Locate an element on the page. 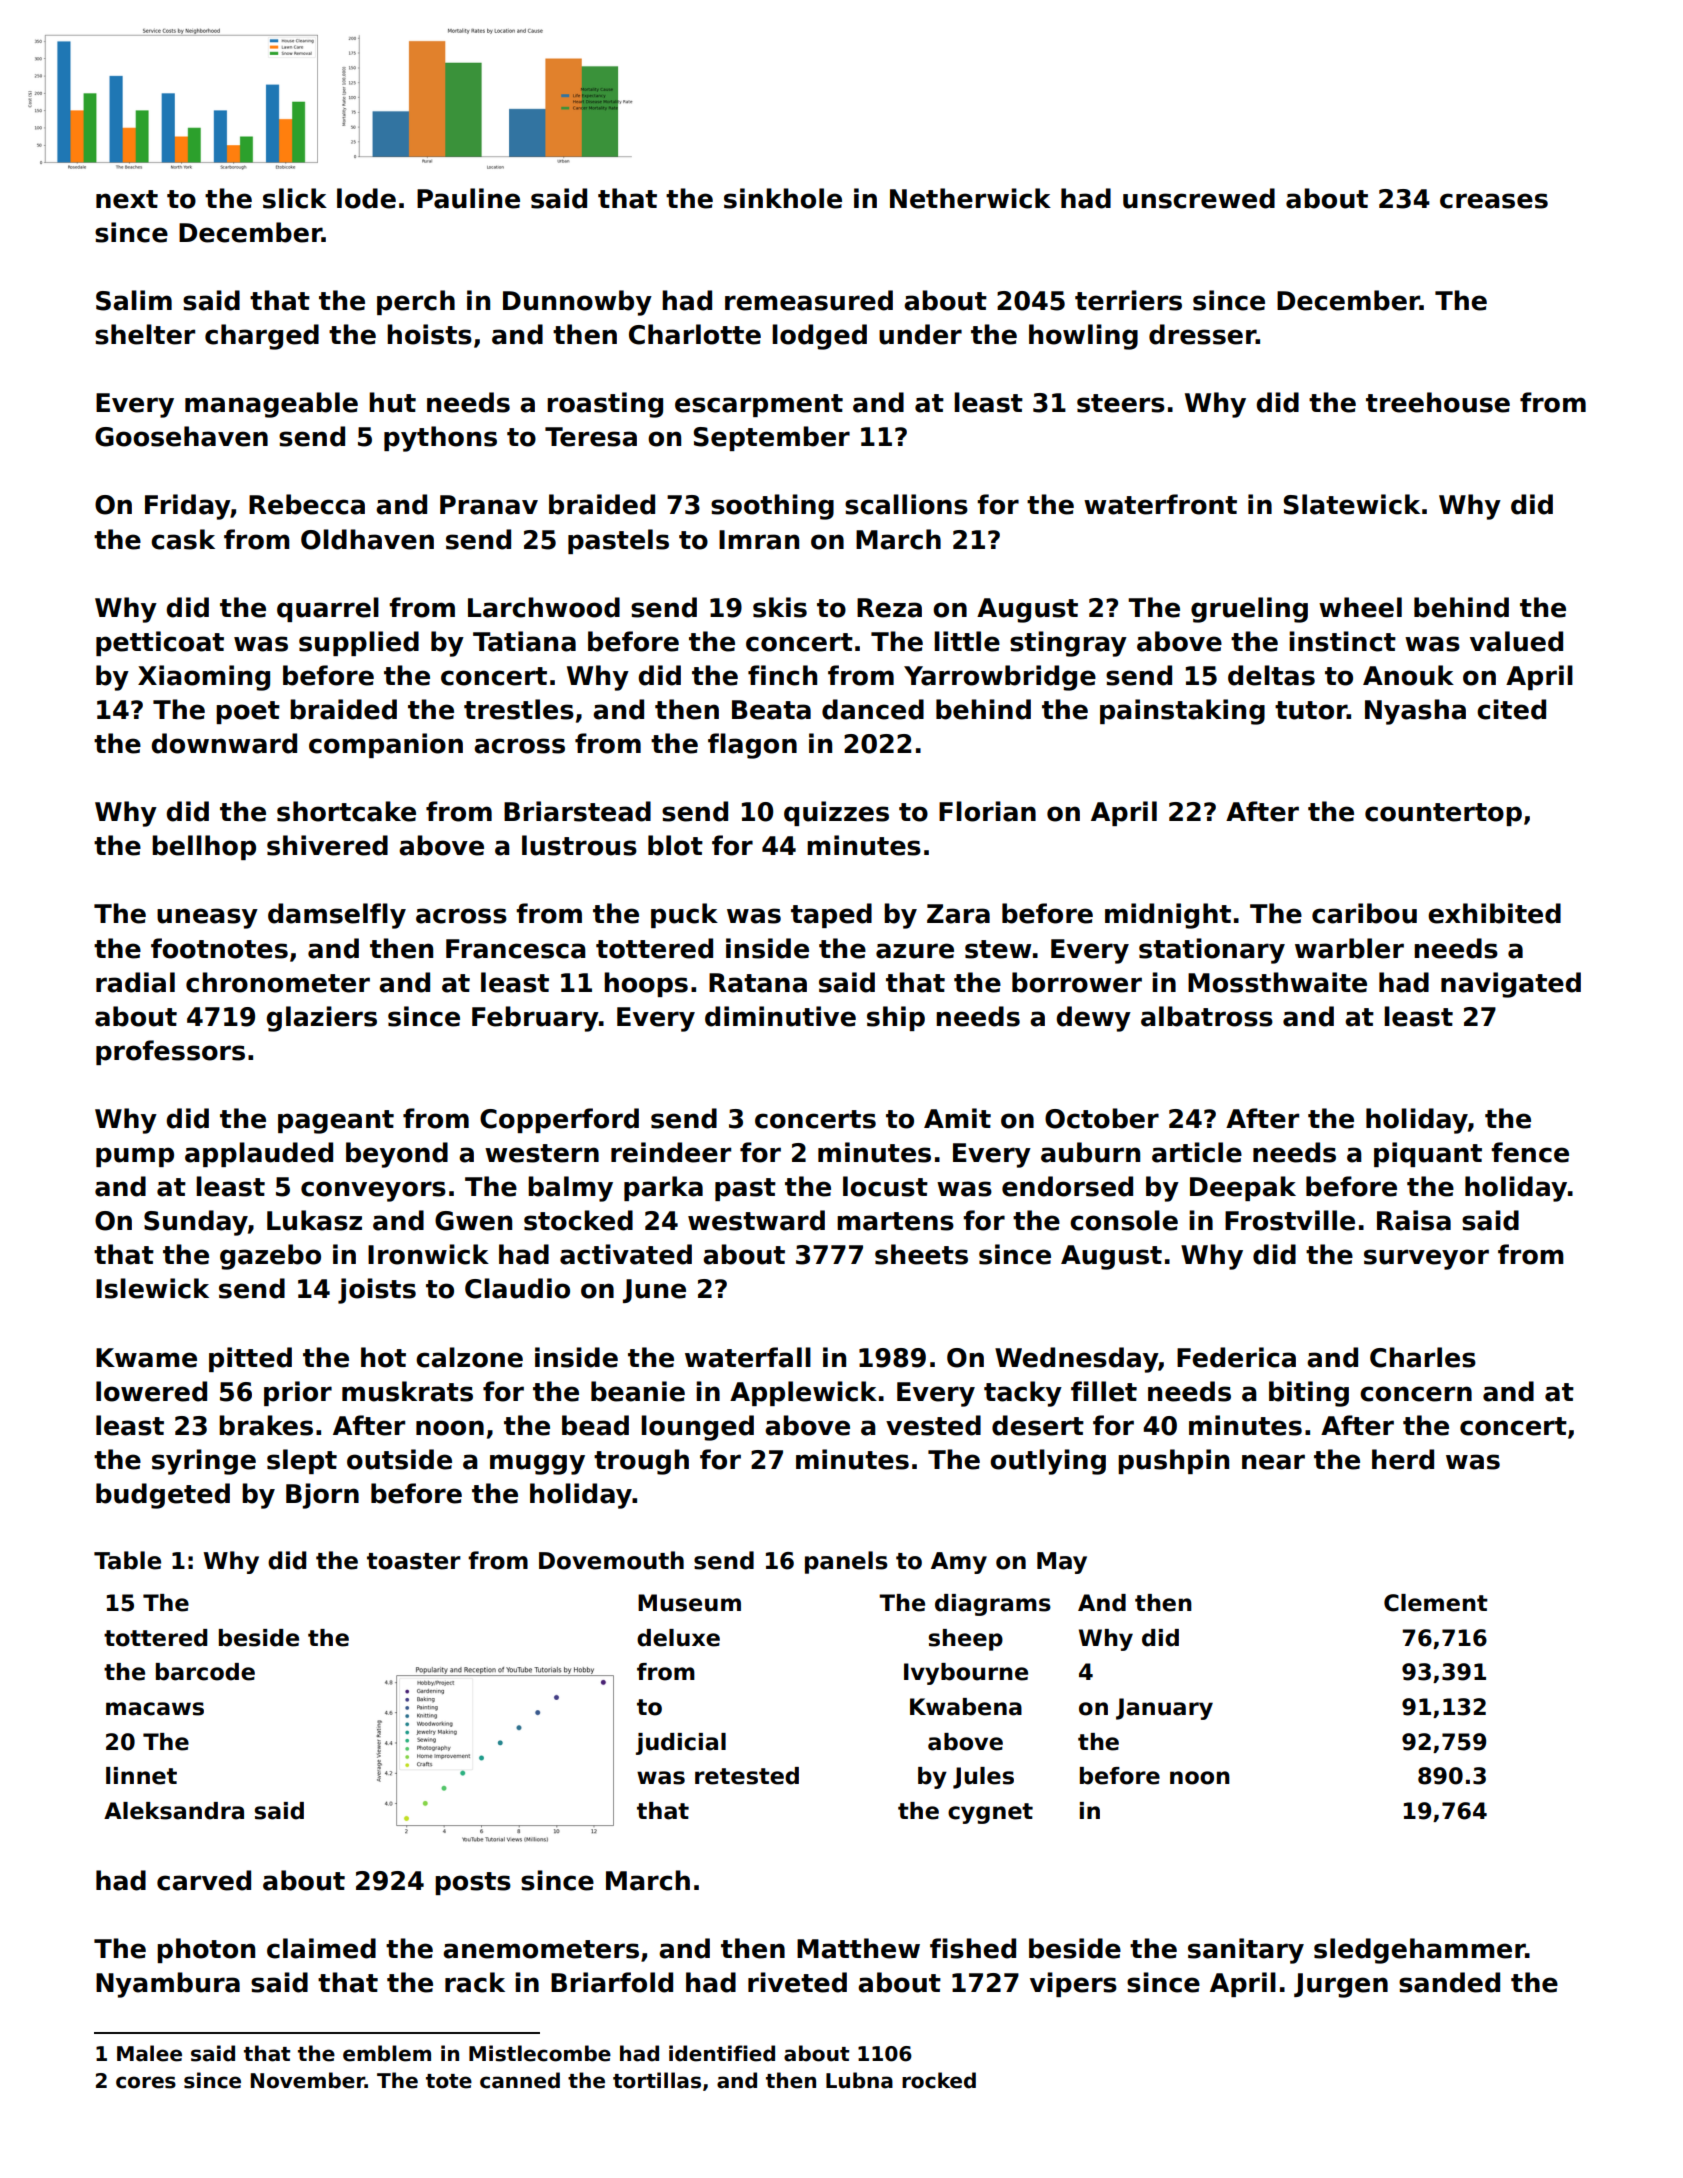 The height and width of the image is (2178, 1683). posts is located at coordinates (473, 1883).
